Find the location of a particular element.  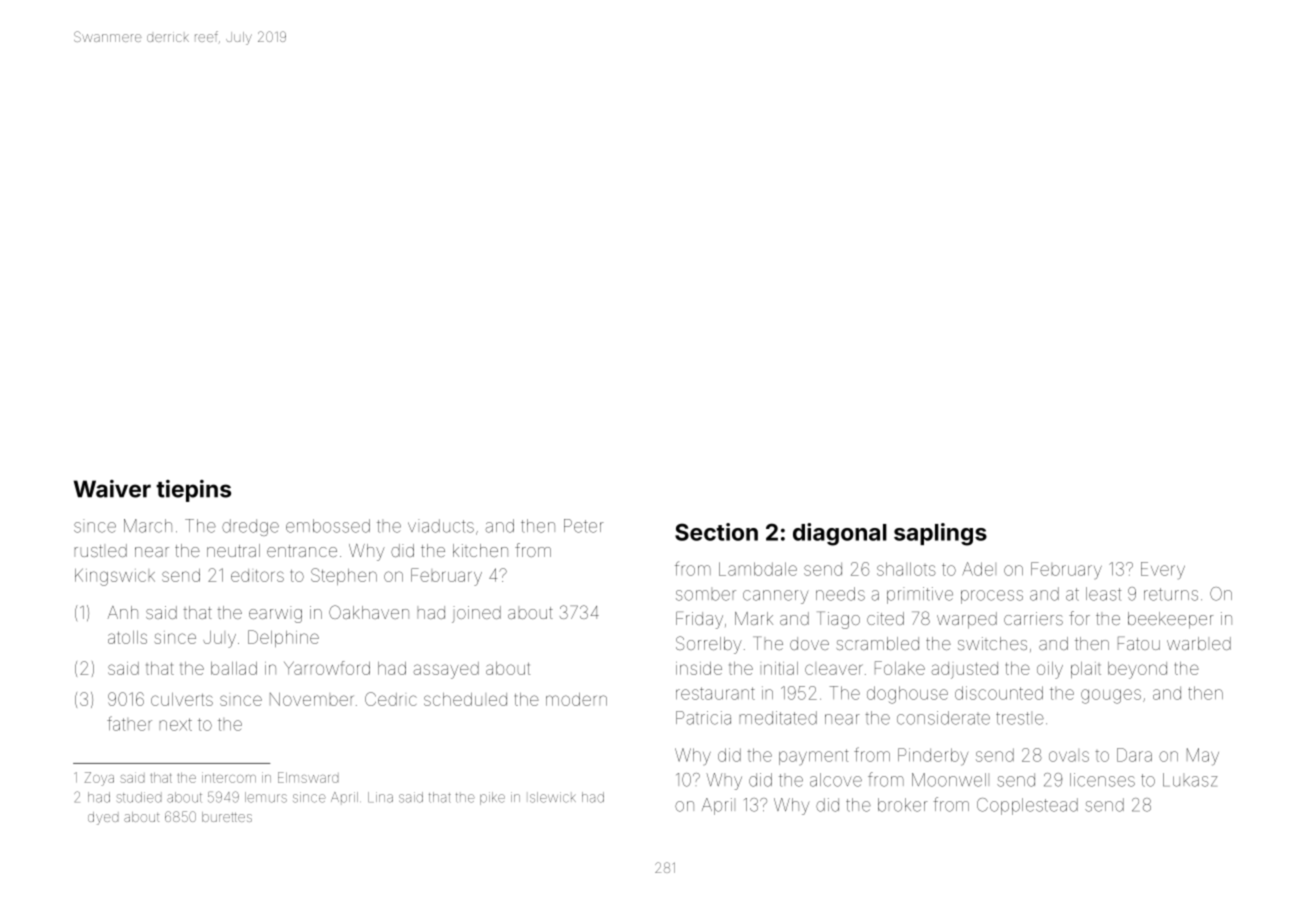

Copplestead is located at coordinates (1027, 806).
